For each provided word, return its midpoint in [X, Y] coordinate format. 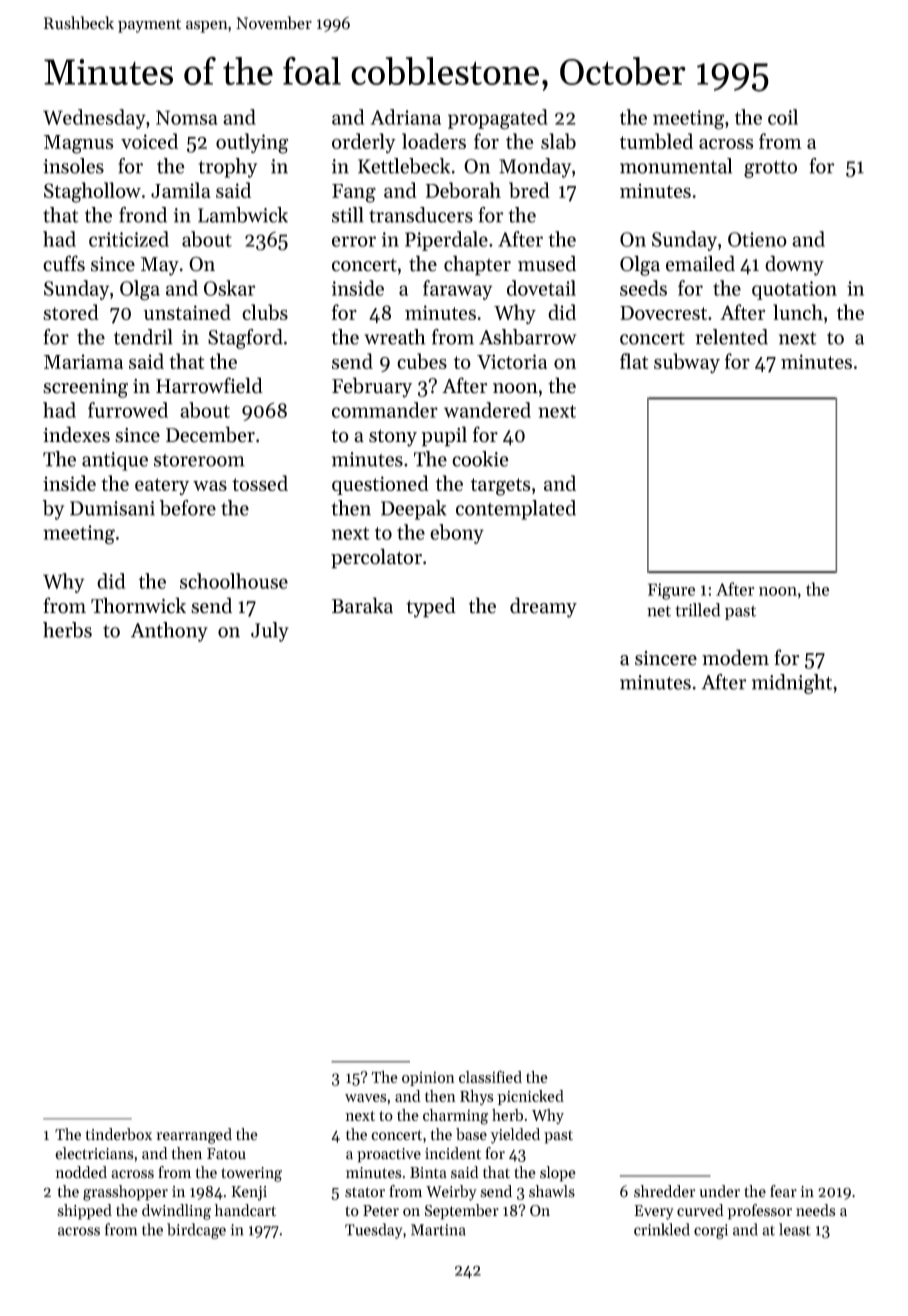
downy [794, 265]
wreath [395, 337]
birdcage [196, 1231]
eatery [162, 486]
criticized [129, 239]
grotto [770, 169]
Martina [438, 1230]
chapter [477, 265]
